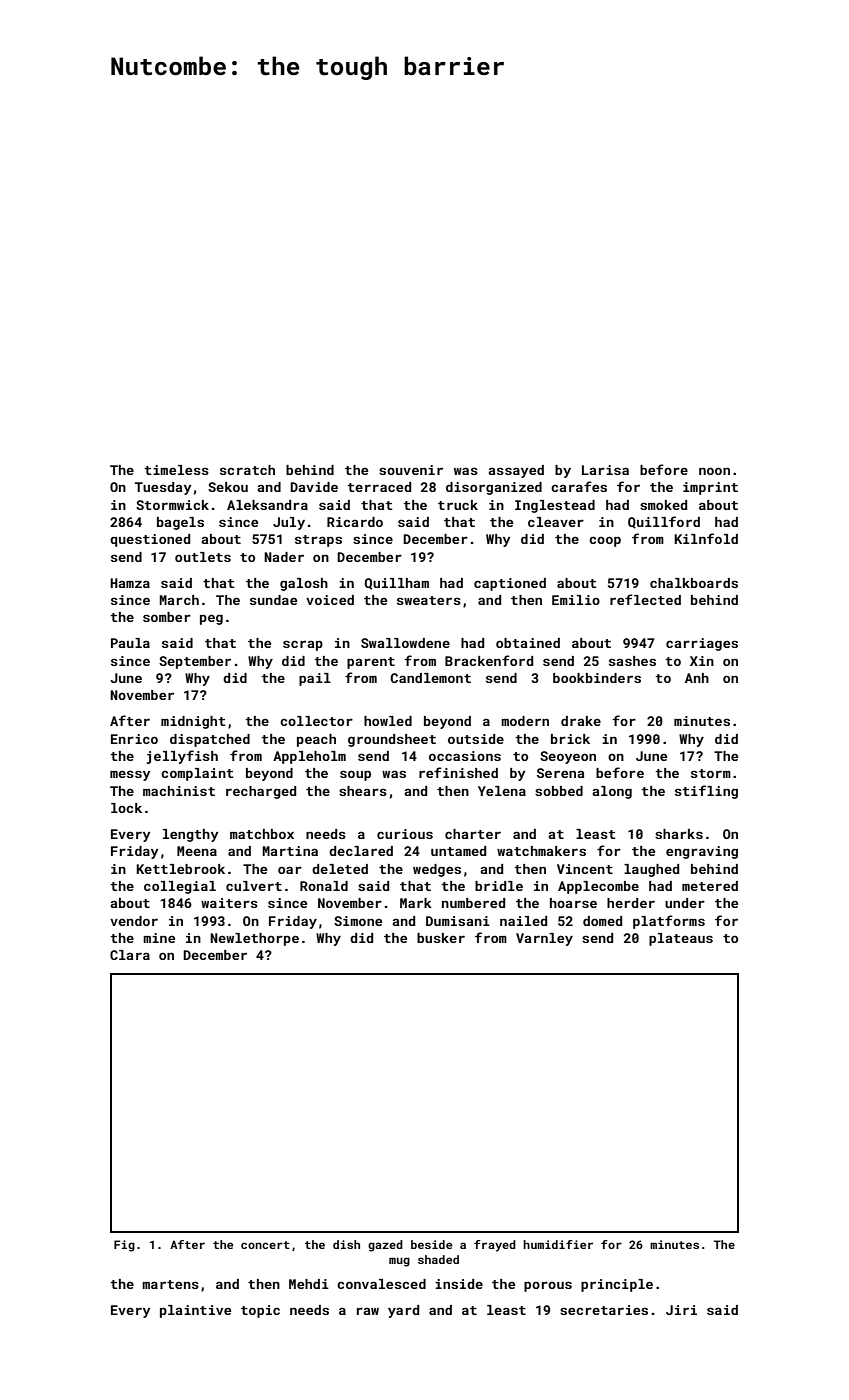  What do you see at coordinates (211, 619) in the screenshot?
I see `peg` at bounding box center [211, 619].
